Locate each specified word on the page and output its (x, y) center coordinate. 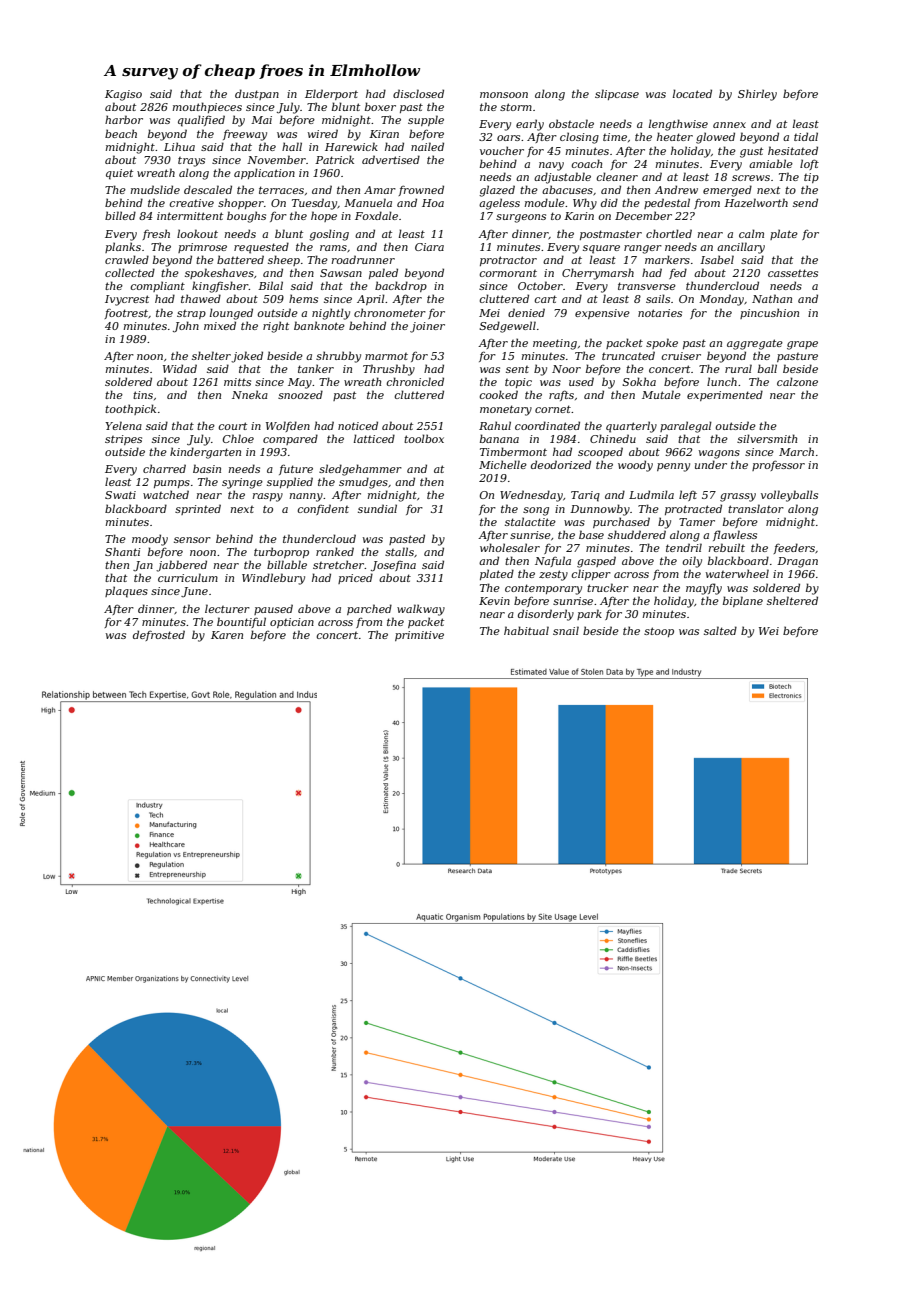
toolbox (424, 438)
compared (290, 439)
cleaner (617, 176)
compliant (157, 286)
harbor (124, 119)
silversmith (767, 438)
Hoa (433, 203)
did (609, 202)
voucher (502, 150)
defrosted (159, 635)
